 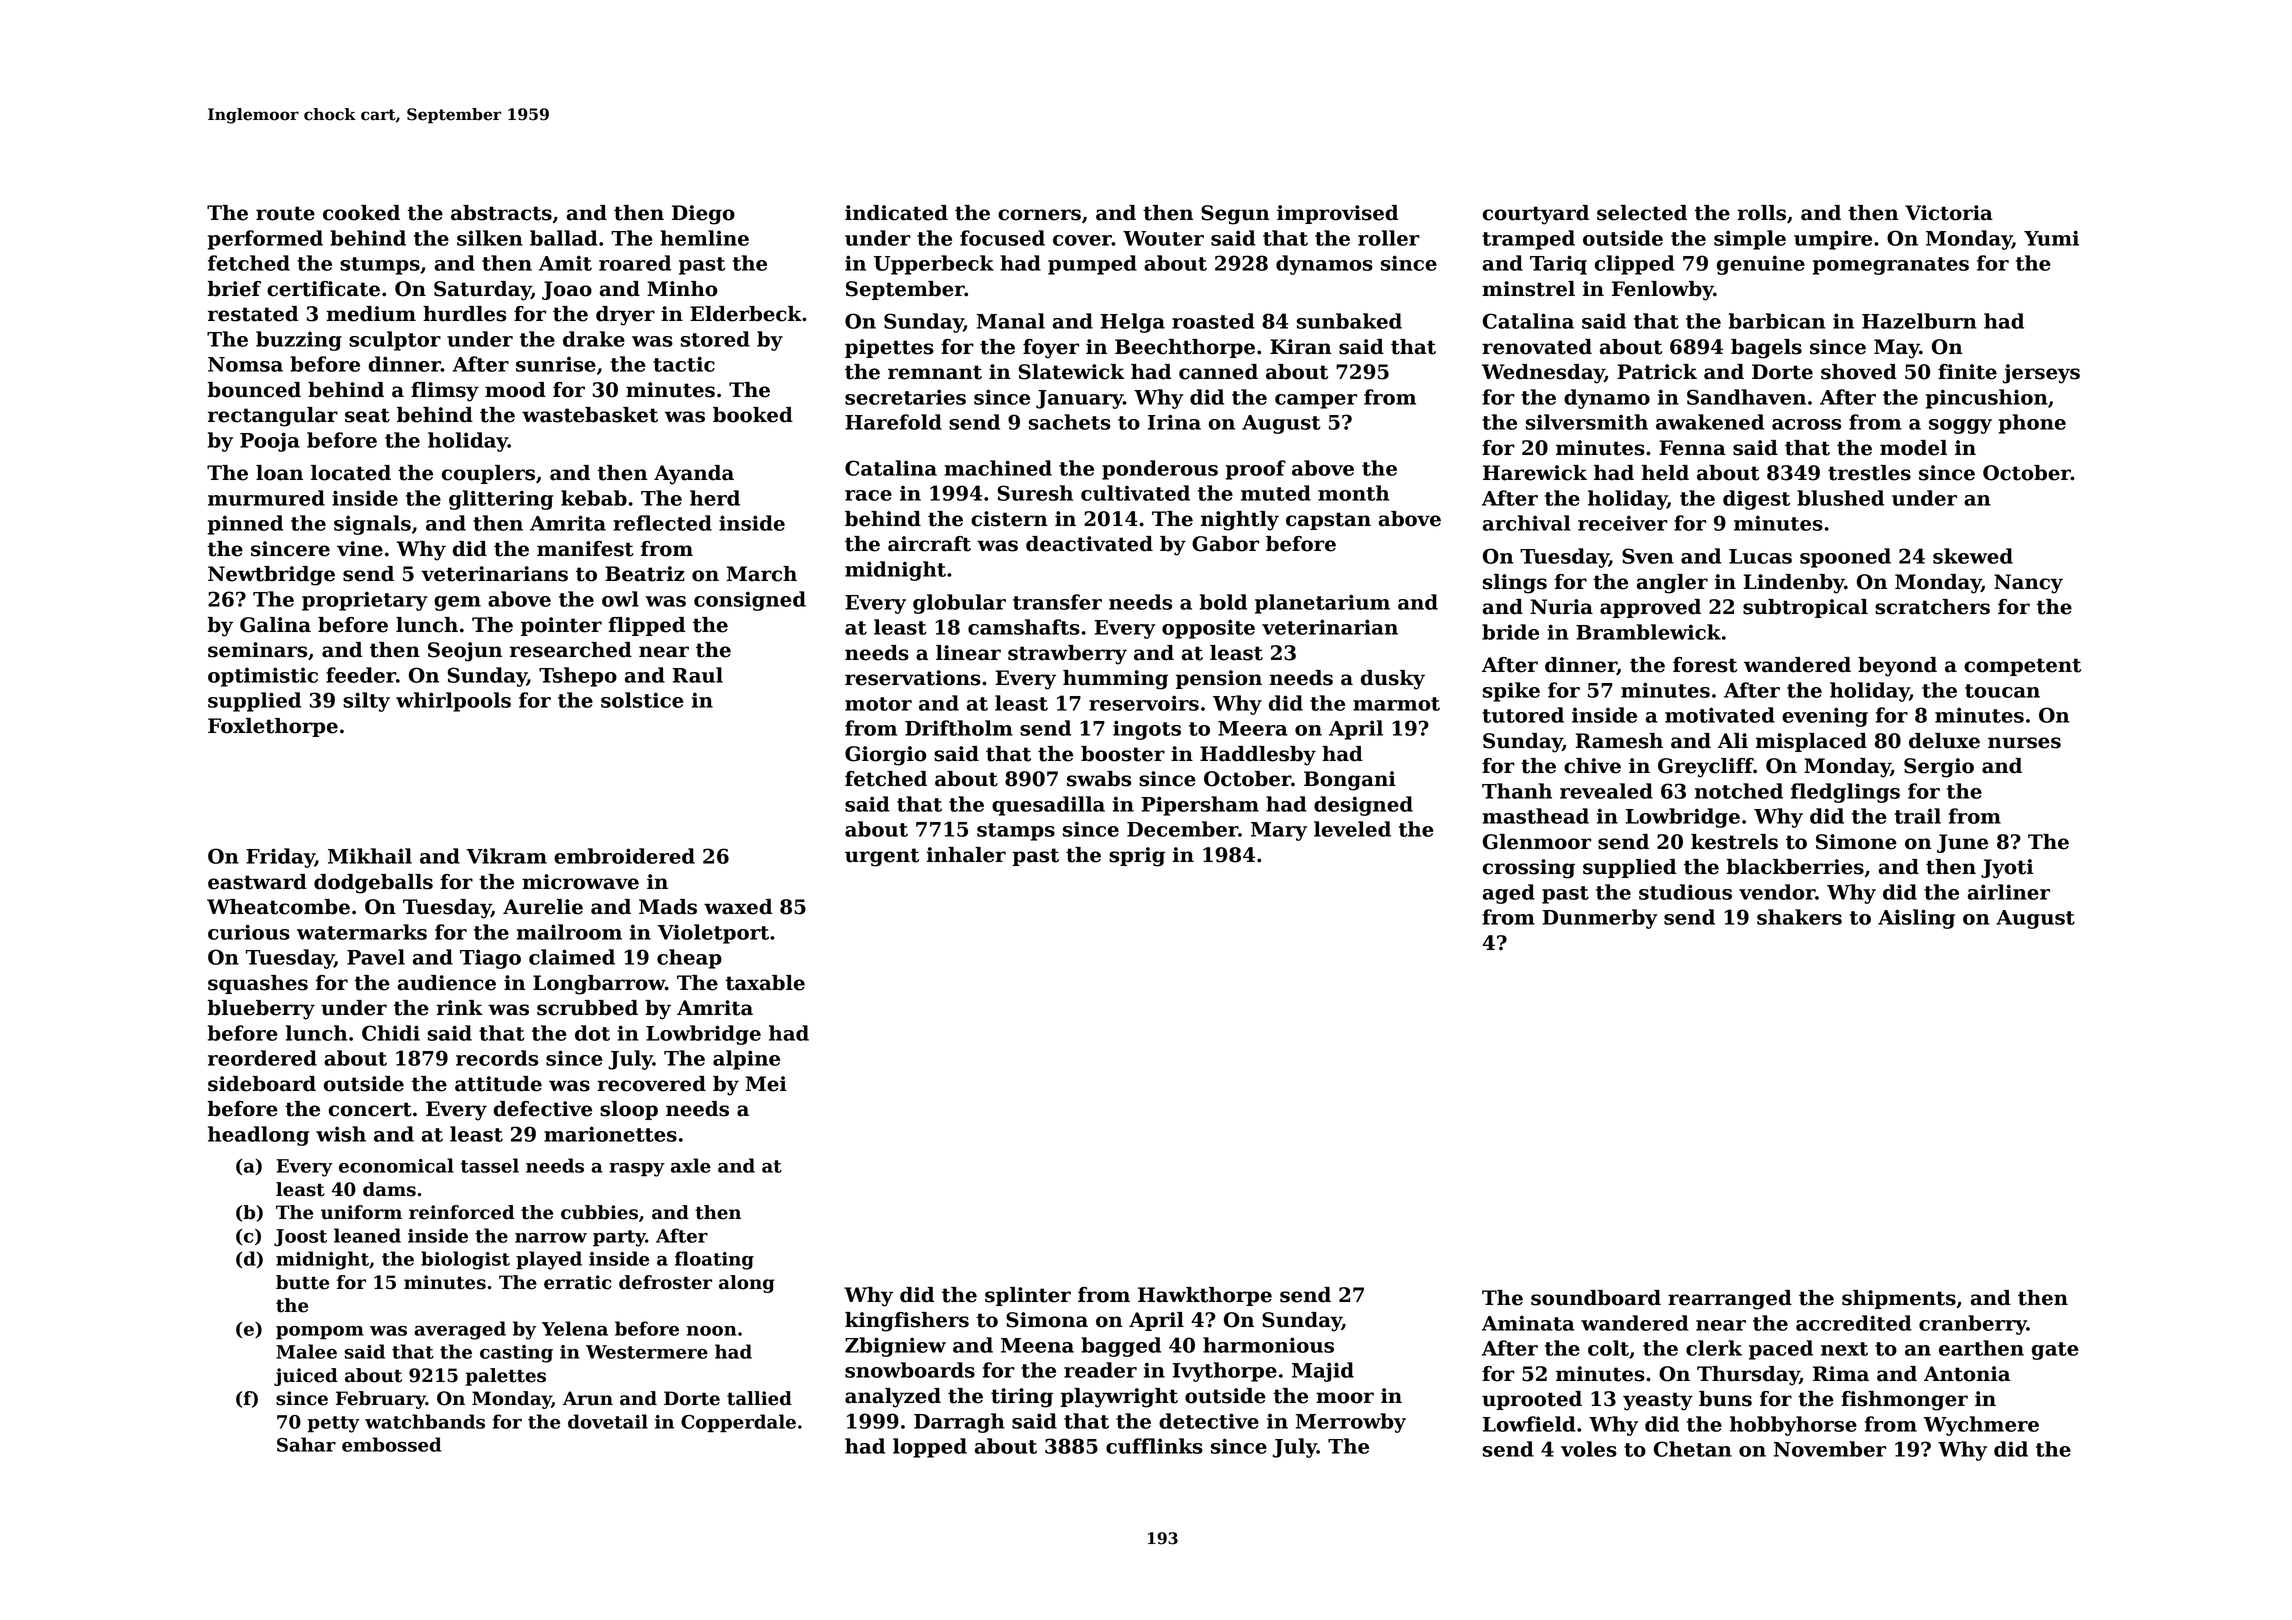 What do you see at coordinates (323, 289) in the screenshot?
I see `certificate` at bounding box center [323, 289].
